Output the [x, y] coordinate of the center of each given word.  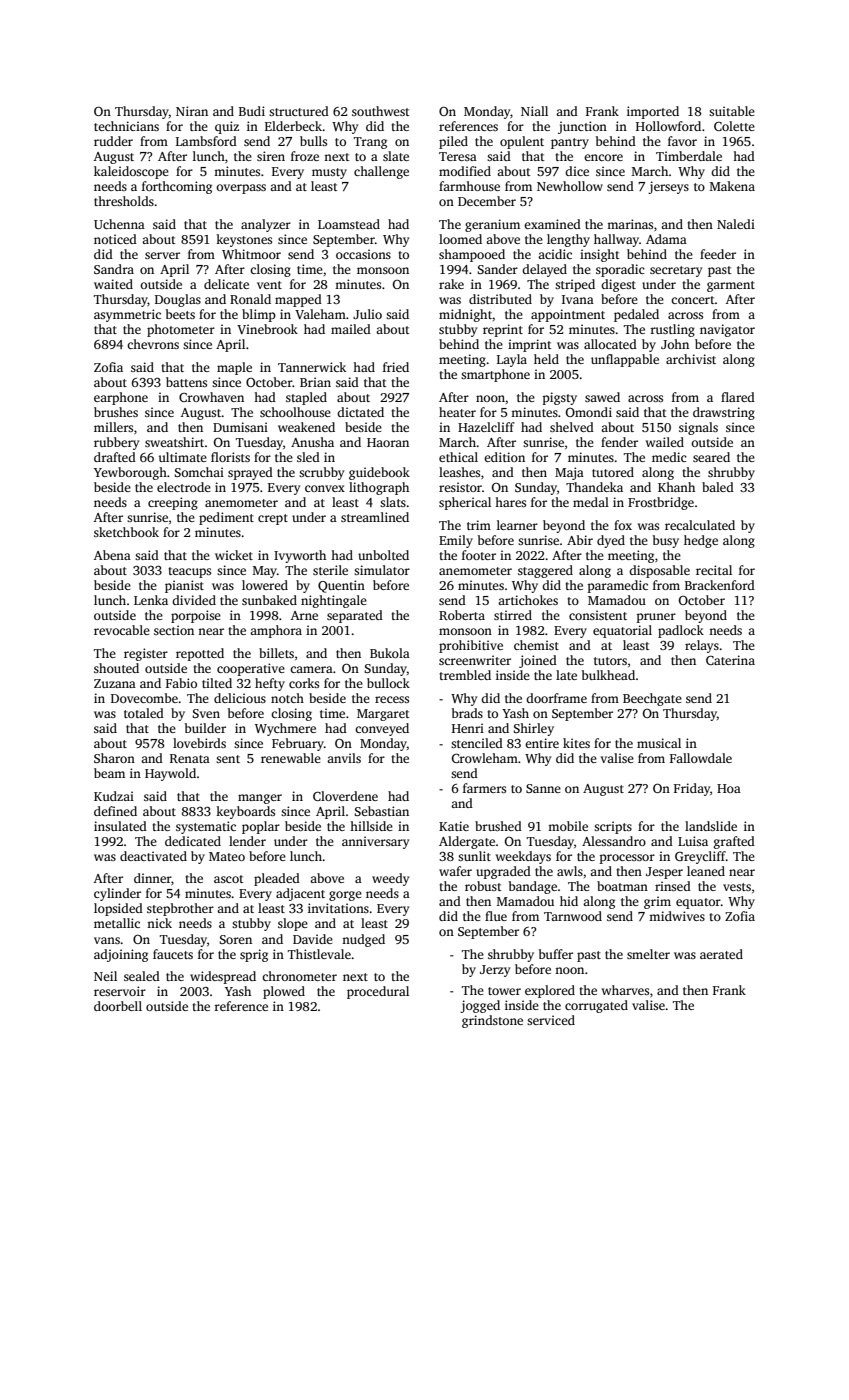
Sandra [114, 269]
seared [711, 457]
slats [393, 502]
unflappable [625, 360]
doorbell [118, 1006]
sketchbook [126, 532]
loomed [460, 239]
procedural [378, 992]
